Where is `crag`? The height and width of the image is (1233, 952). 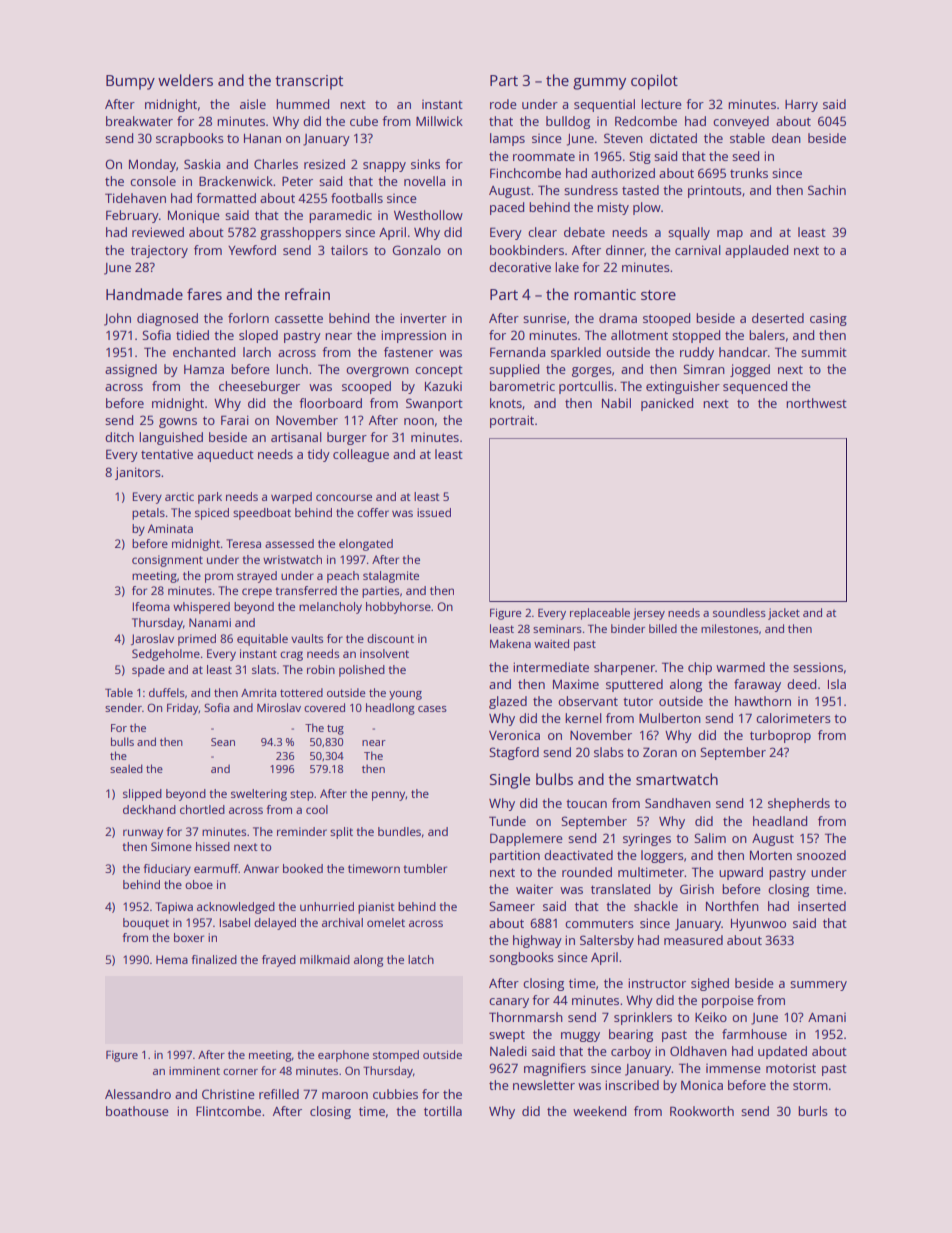 crag is located at coordinates (291, 656).
